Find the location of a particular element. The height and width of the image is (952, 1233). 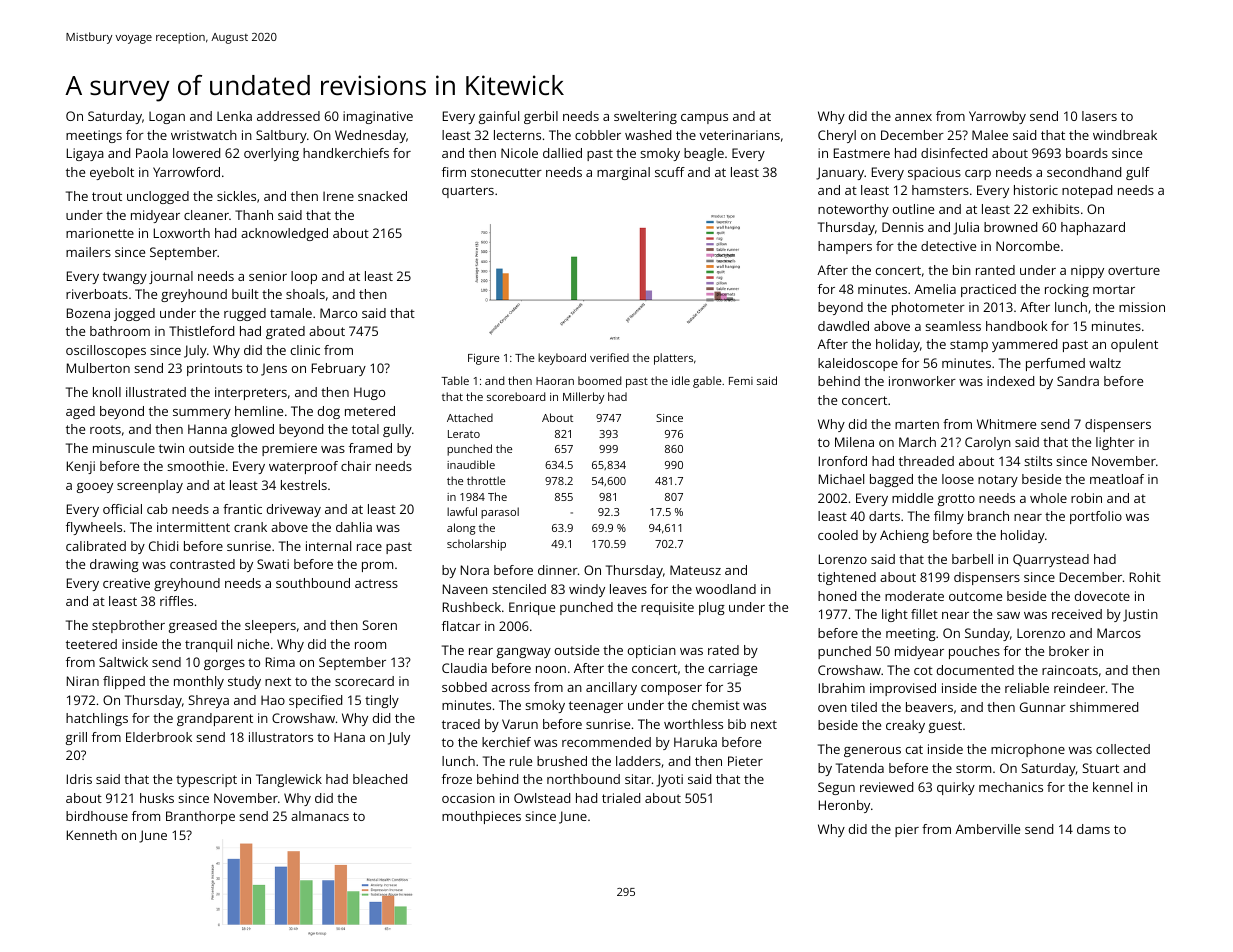

verified is located at coordinates (609, 357).
